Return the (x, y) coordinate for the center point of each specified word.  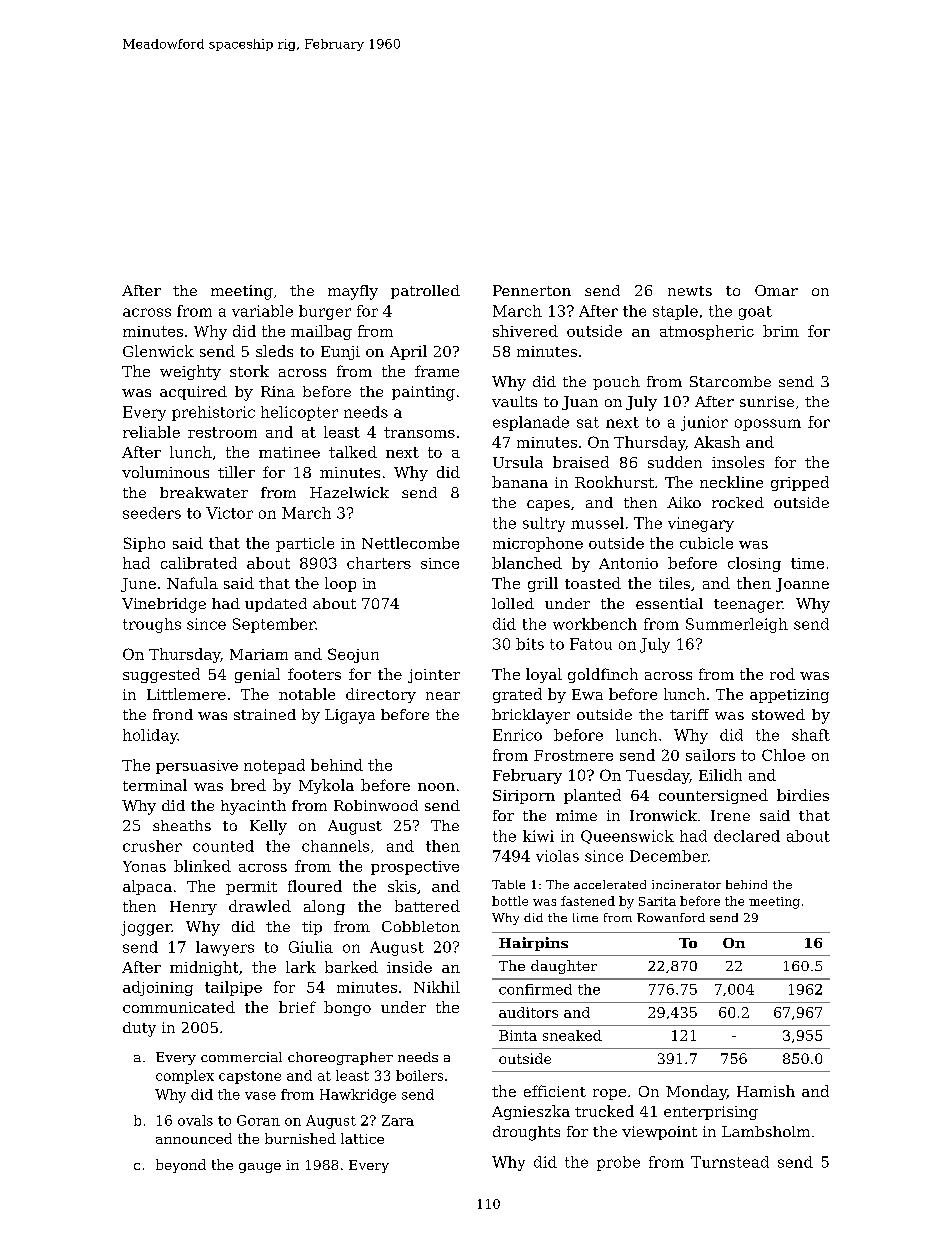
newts (690, 291)
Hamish (766, 1091)
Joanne (802, 585)
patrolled (425, 292)
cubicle (706, 543)
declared (747, 836)
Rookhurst (614, 482)
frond (173, 714)
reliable (151, 432)
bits (530, 644)
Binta (518, 1035)
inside (409, 967)
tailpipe (233, 988)
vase (260, 1096)
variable (262, 311)
